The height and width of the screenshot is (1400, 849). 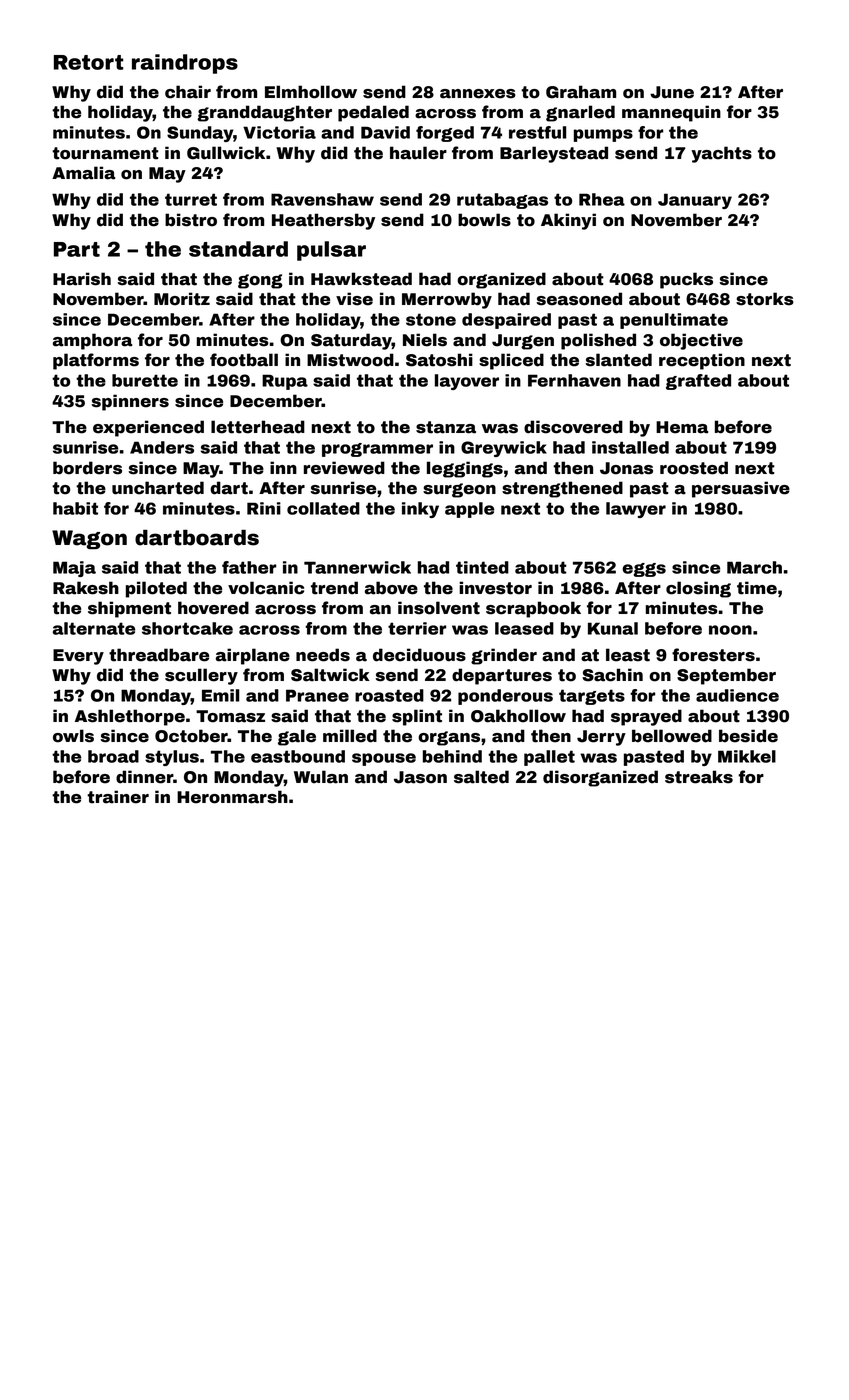 I want to click on Graham, so click(x=581, y=92).
